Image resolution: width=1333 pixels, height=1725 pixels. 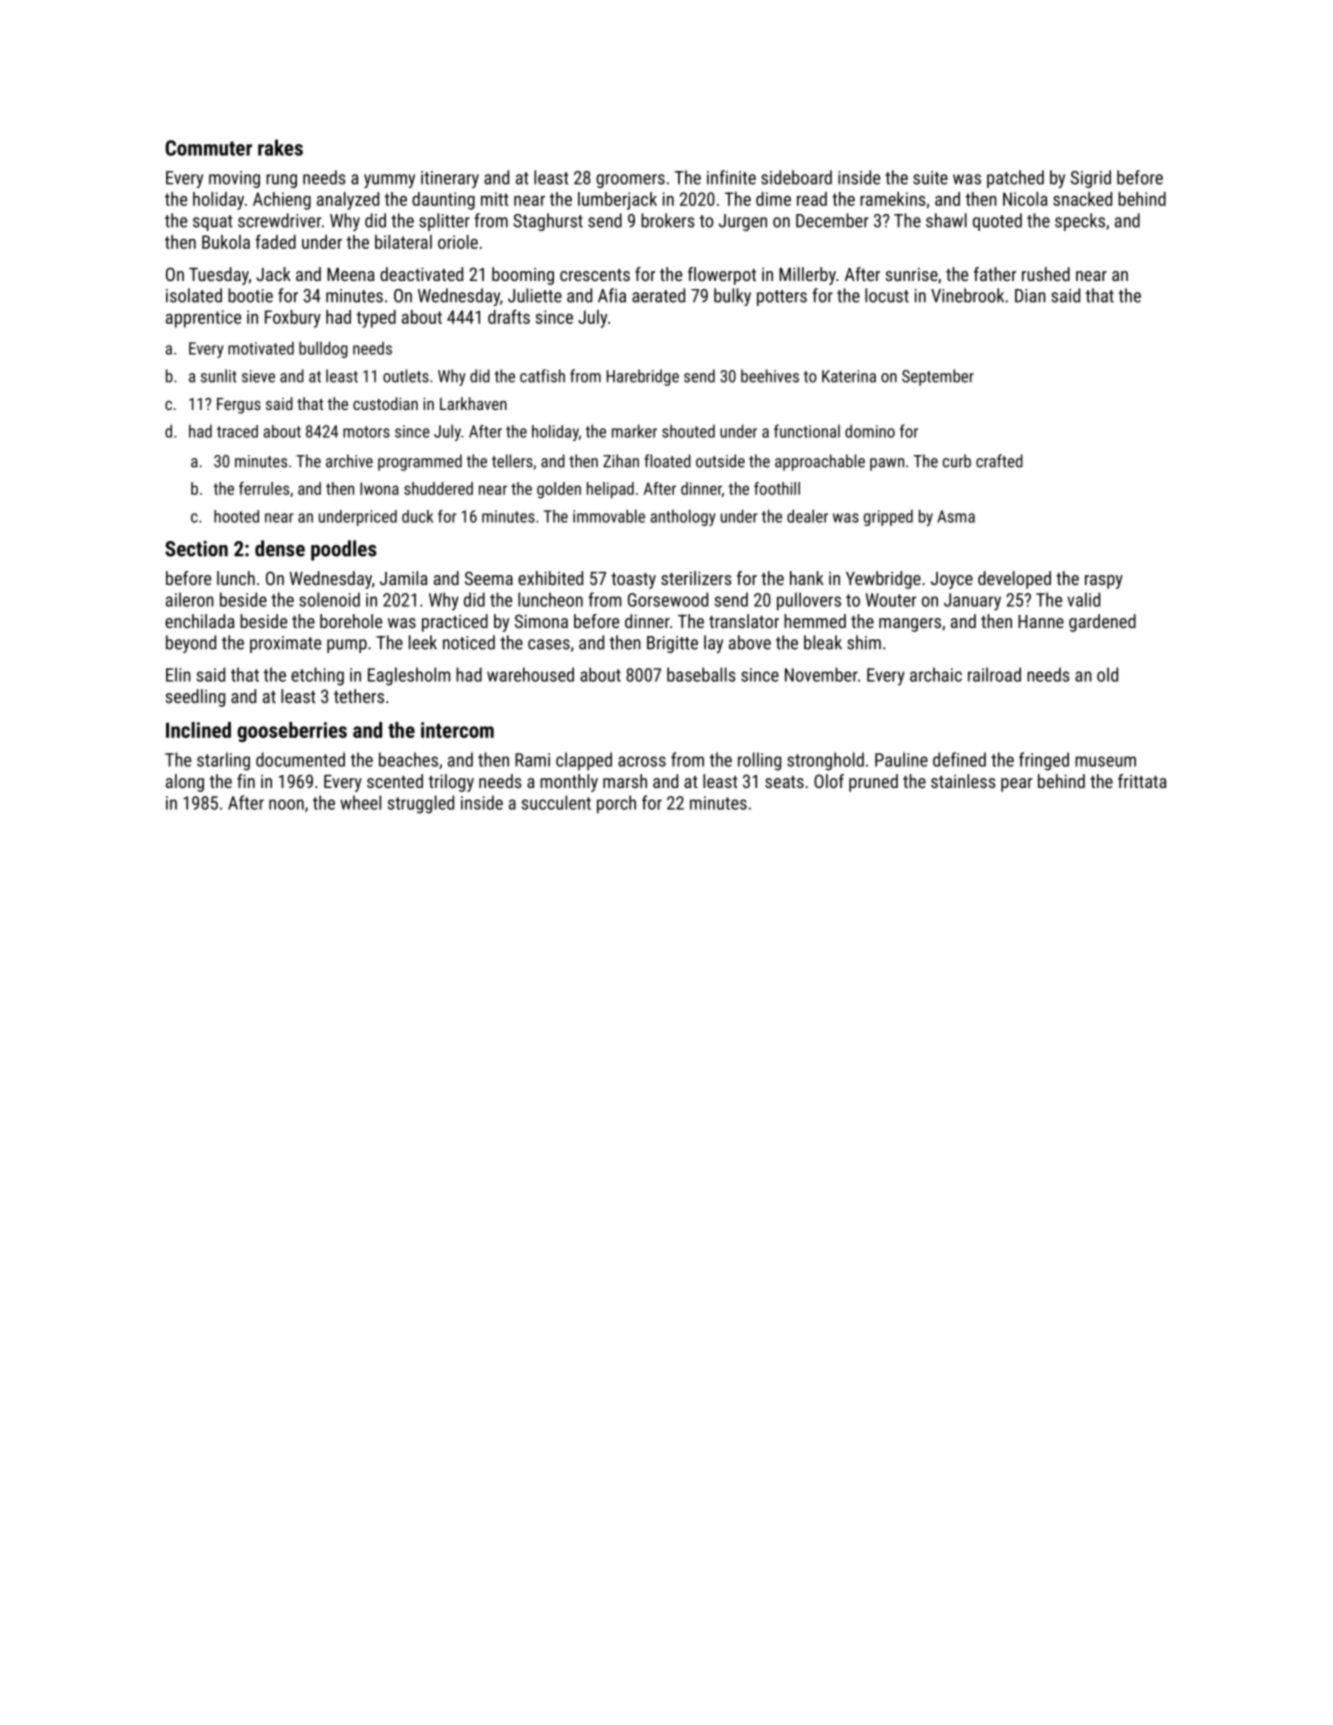 What do you see at coordinates (1102, 623) in the page?
I see `gardened` at bounding box center [1102, 623].
